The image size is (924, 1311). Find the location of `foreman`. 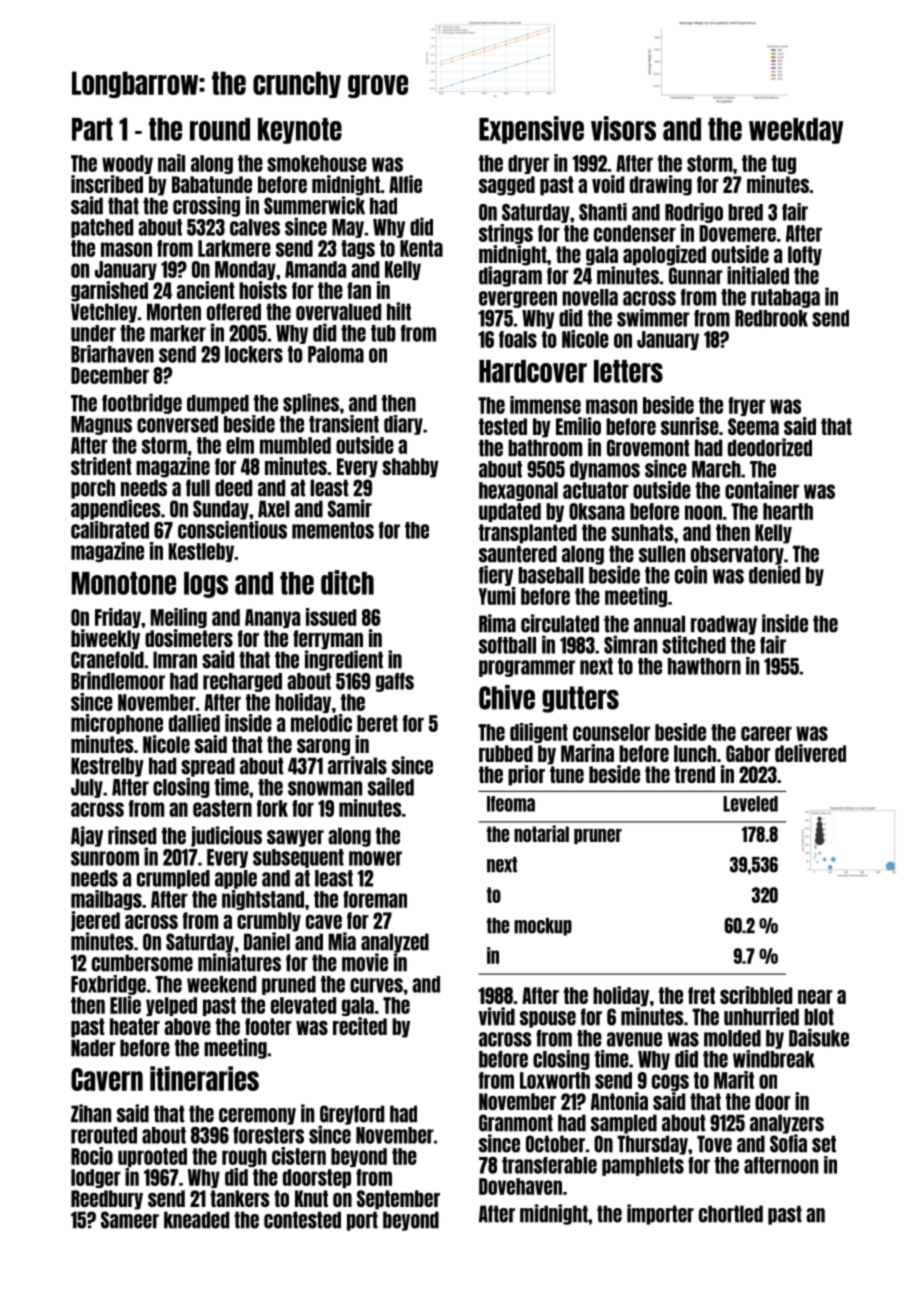

foreman is located at coordinates (375, 899).
